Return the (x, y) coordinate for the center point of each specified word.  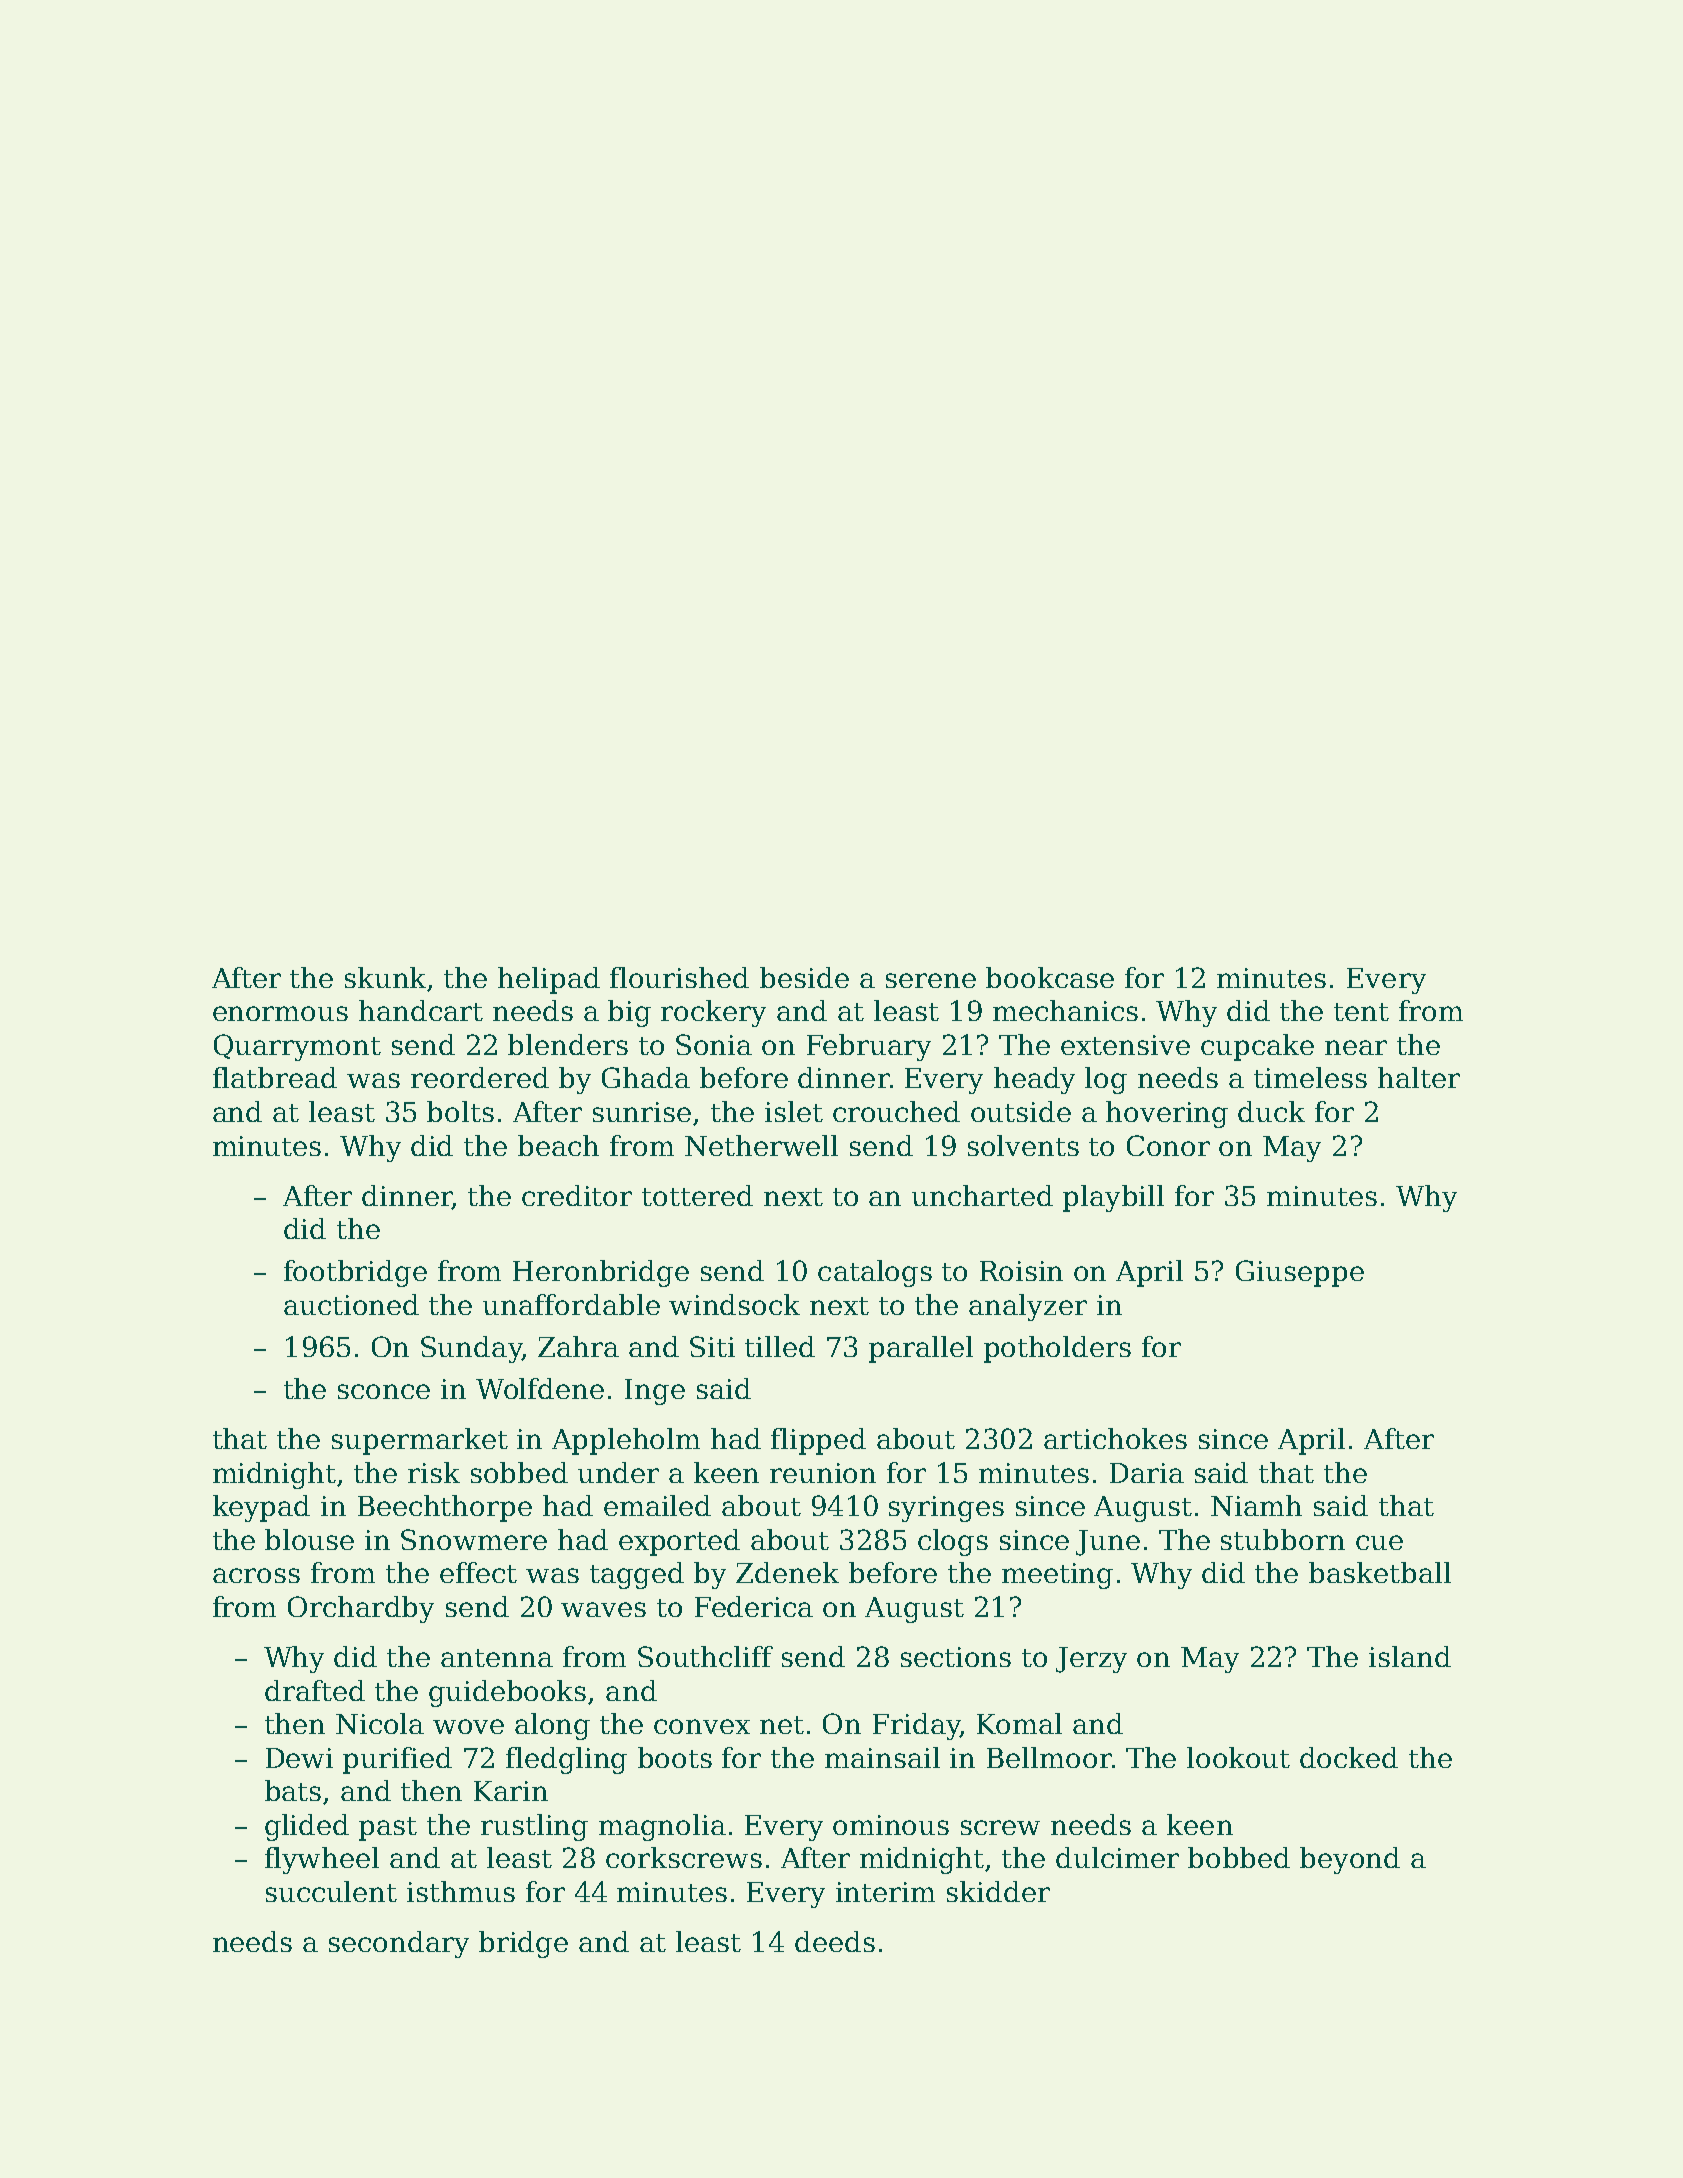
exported (679, 1542)
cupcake (1257, 1047)
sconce (384, 1391)
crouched (896, 1111)
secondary (399, 1944)
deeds (835, 1941)
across (256, 1575)
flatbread (275, 1077)
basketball (1380, 1572)
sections (956, 1657)
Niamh (1256, 1505)
